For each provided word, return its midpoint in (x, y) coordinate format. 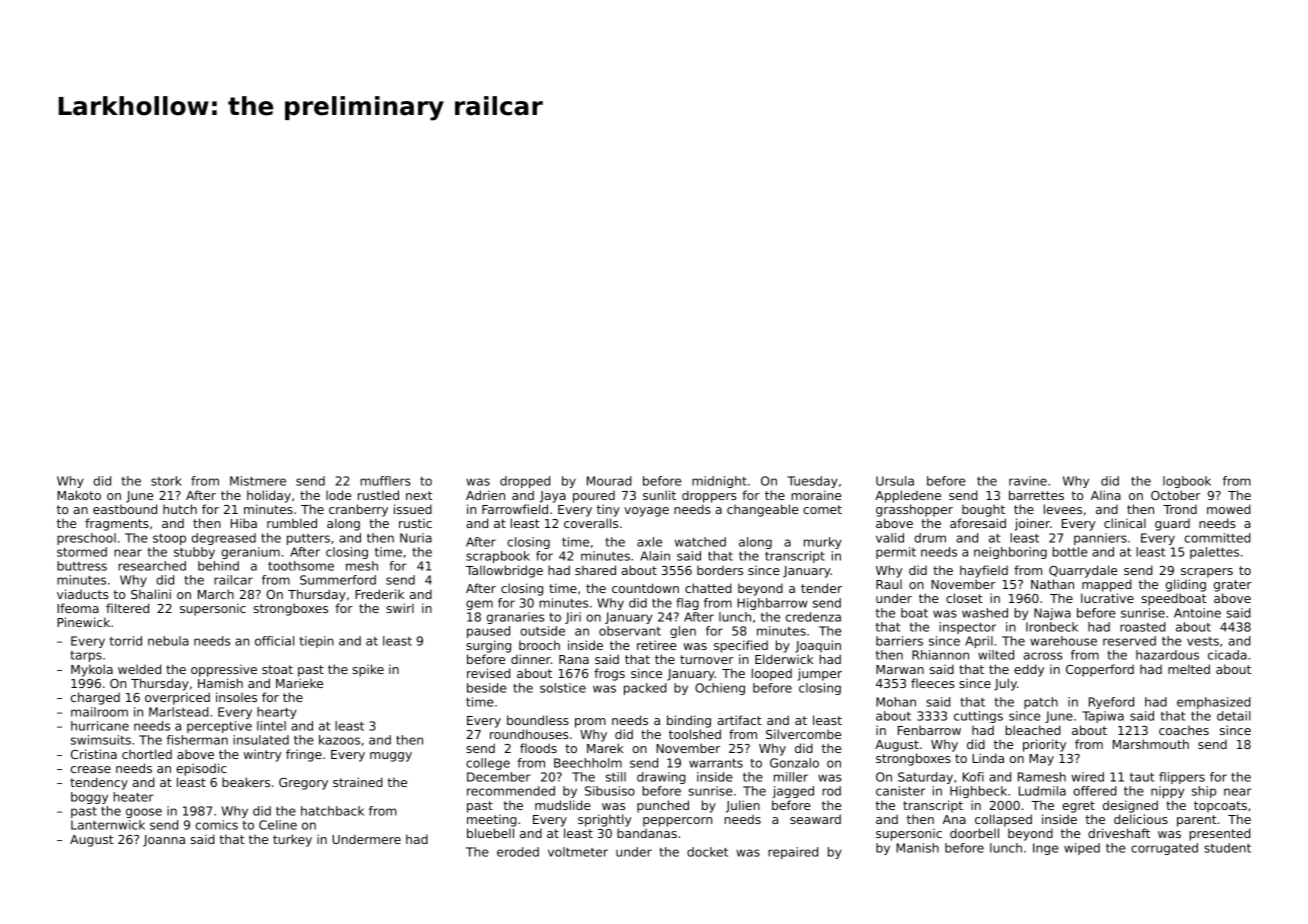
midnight (719, 482)
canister (900, 791)
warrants (716, 763)
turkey (292, 840)
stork (166, 481)
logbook (1187, 482)
